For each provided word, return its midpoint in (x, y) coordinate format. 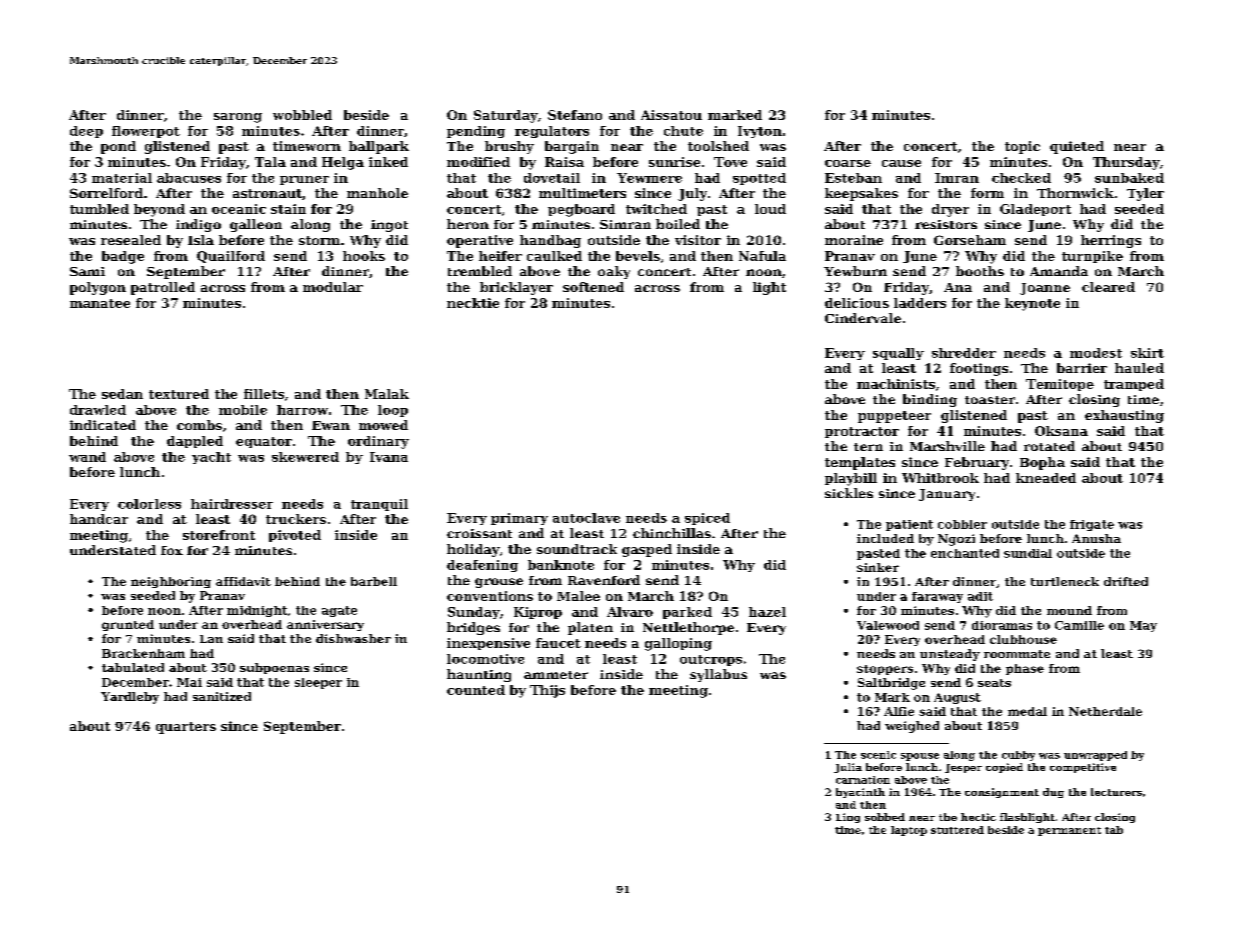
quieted (1077, 147)
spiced (707, 519)
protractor (862, 432)
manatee (100, 303)
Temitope (1060, 385)
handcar (99, 519)
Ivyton (760, 132)
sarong (238, 118)
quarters (186, 728)
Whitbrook (940, 478)
